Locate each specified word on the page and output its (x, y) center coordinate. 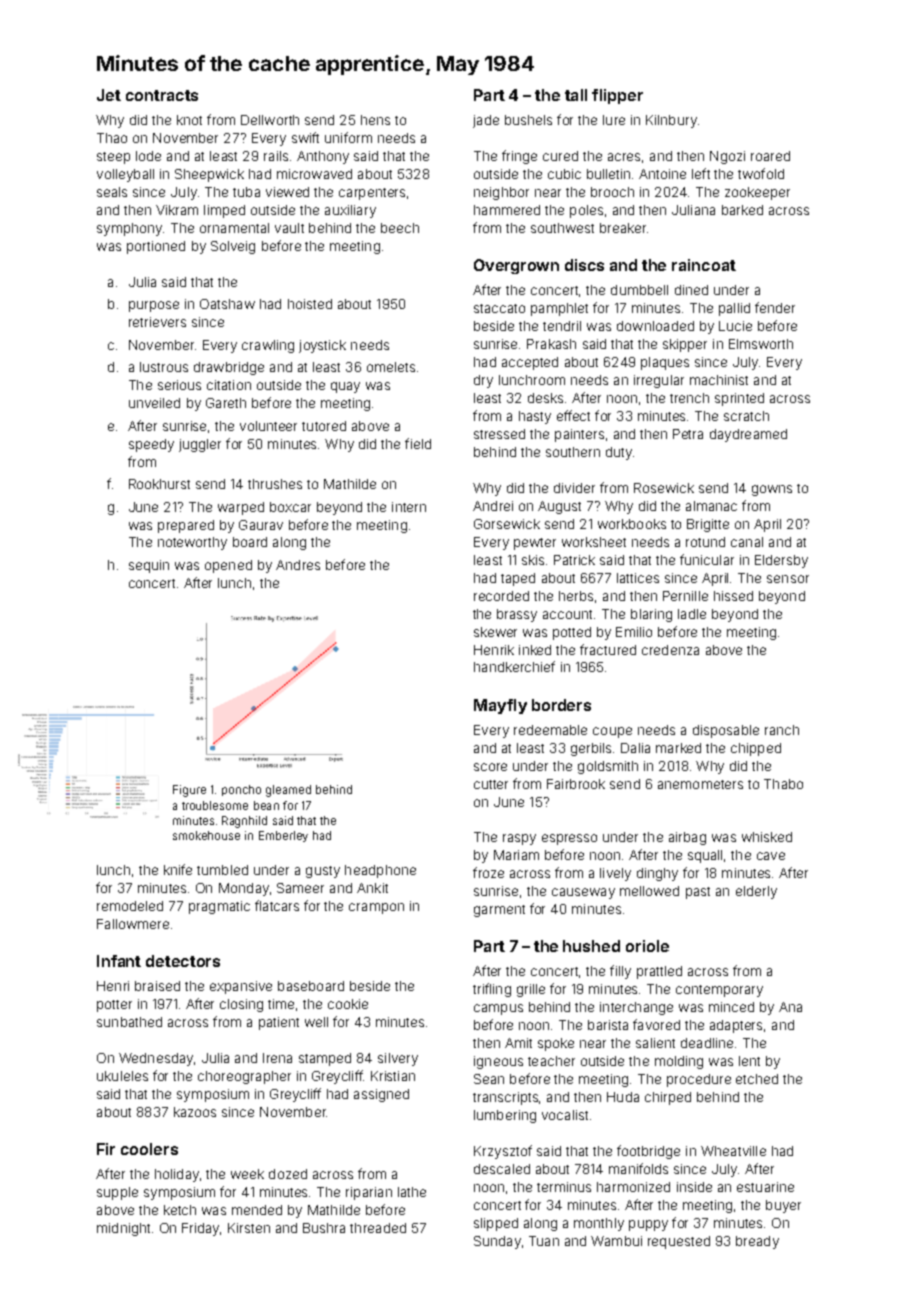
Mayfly (500, 706)
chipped (756, 749)
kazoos (195, 1112)
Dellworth (270, 120)
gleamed (288, 791)
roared (770, 156)
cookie (348, 1004)
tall (576, 95)
